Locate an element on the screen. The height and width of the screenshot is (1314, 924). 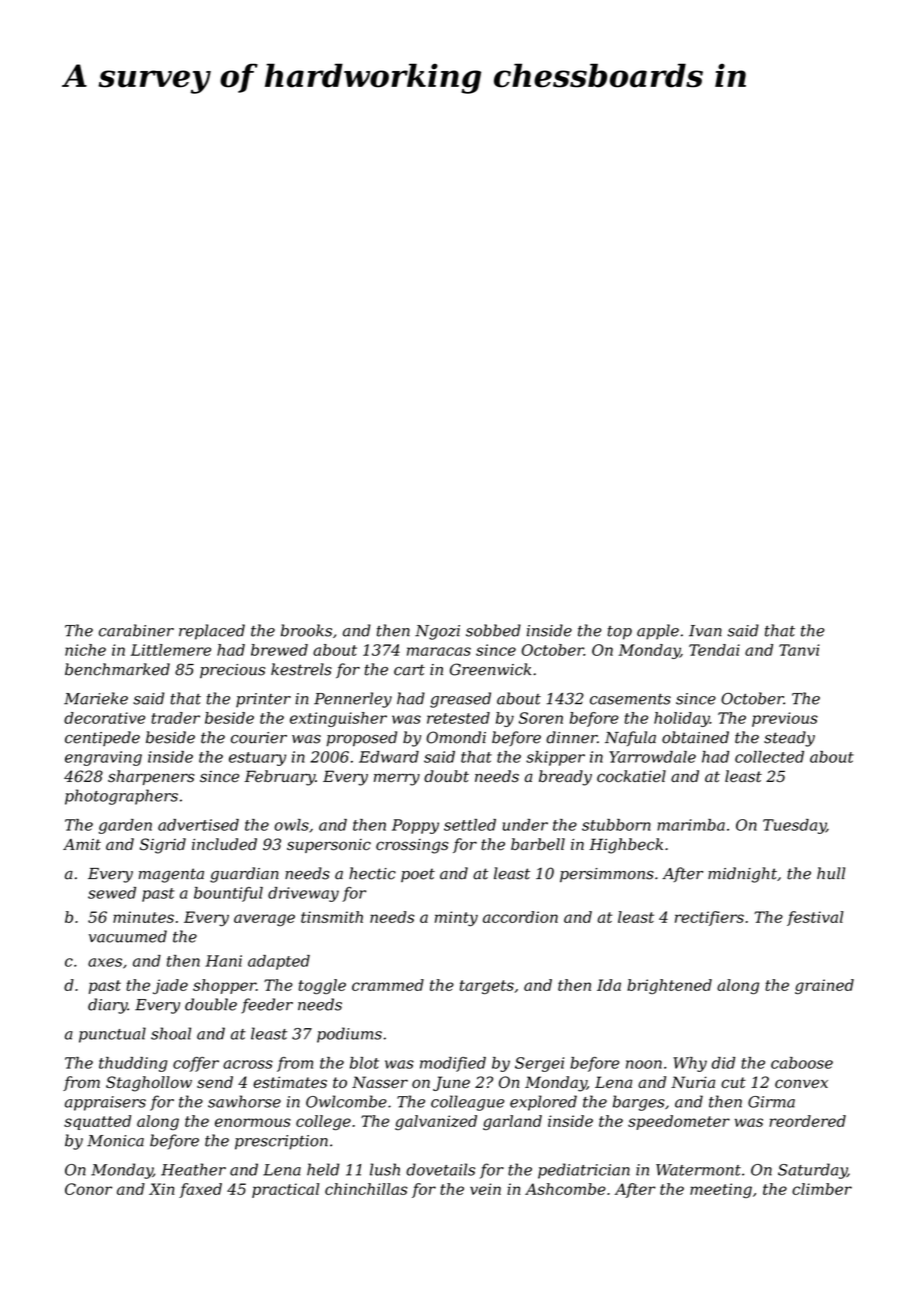
grained is located at coordinates (824, 986).
